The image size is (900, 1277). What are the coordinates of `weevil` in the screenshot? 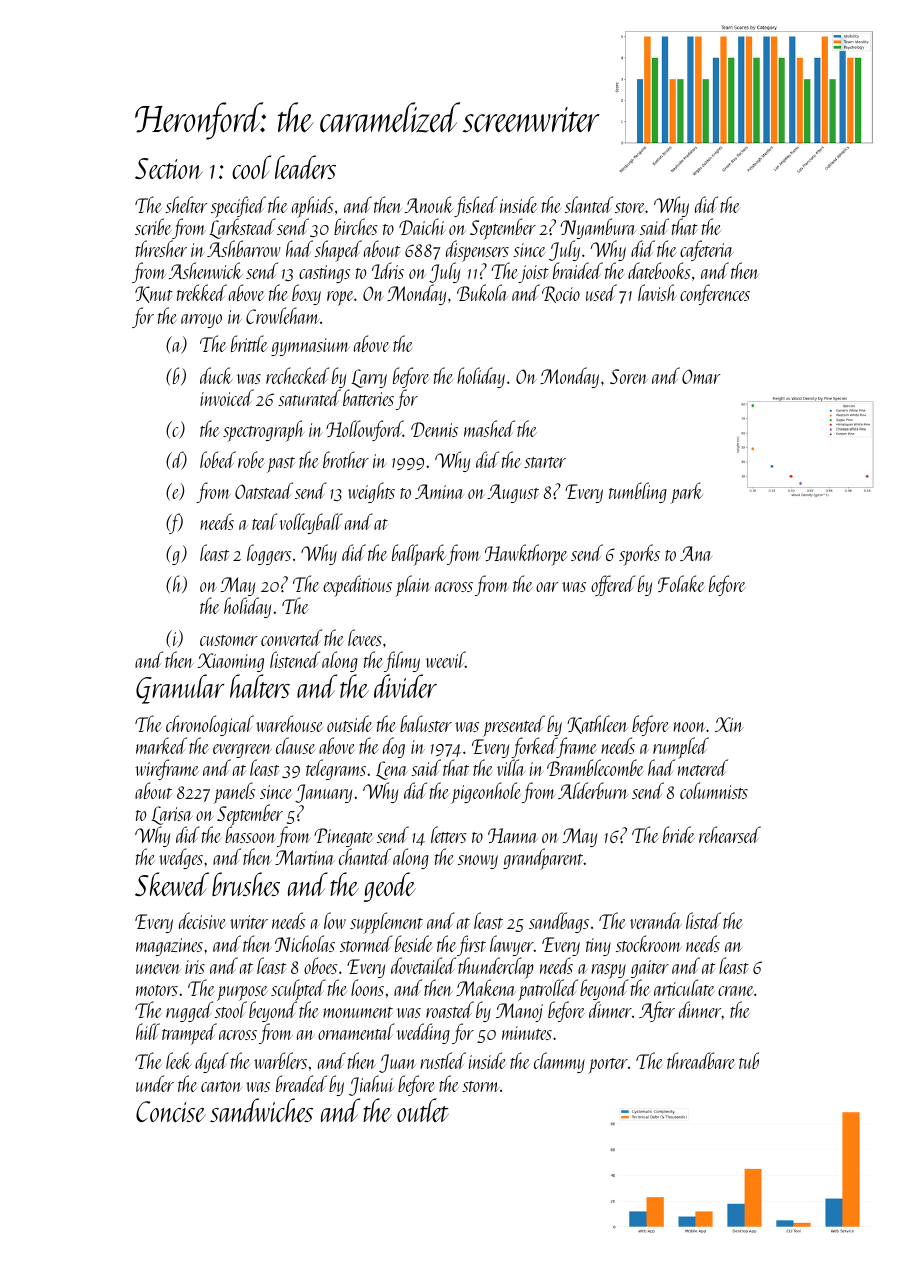 It's located at (445, 659).
